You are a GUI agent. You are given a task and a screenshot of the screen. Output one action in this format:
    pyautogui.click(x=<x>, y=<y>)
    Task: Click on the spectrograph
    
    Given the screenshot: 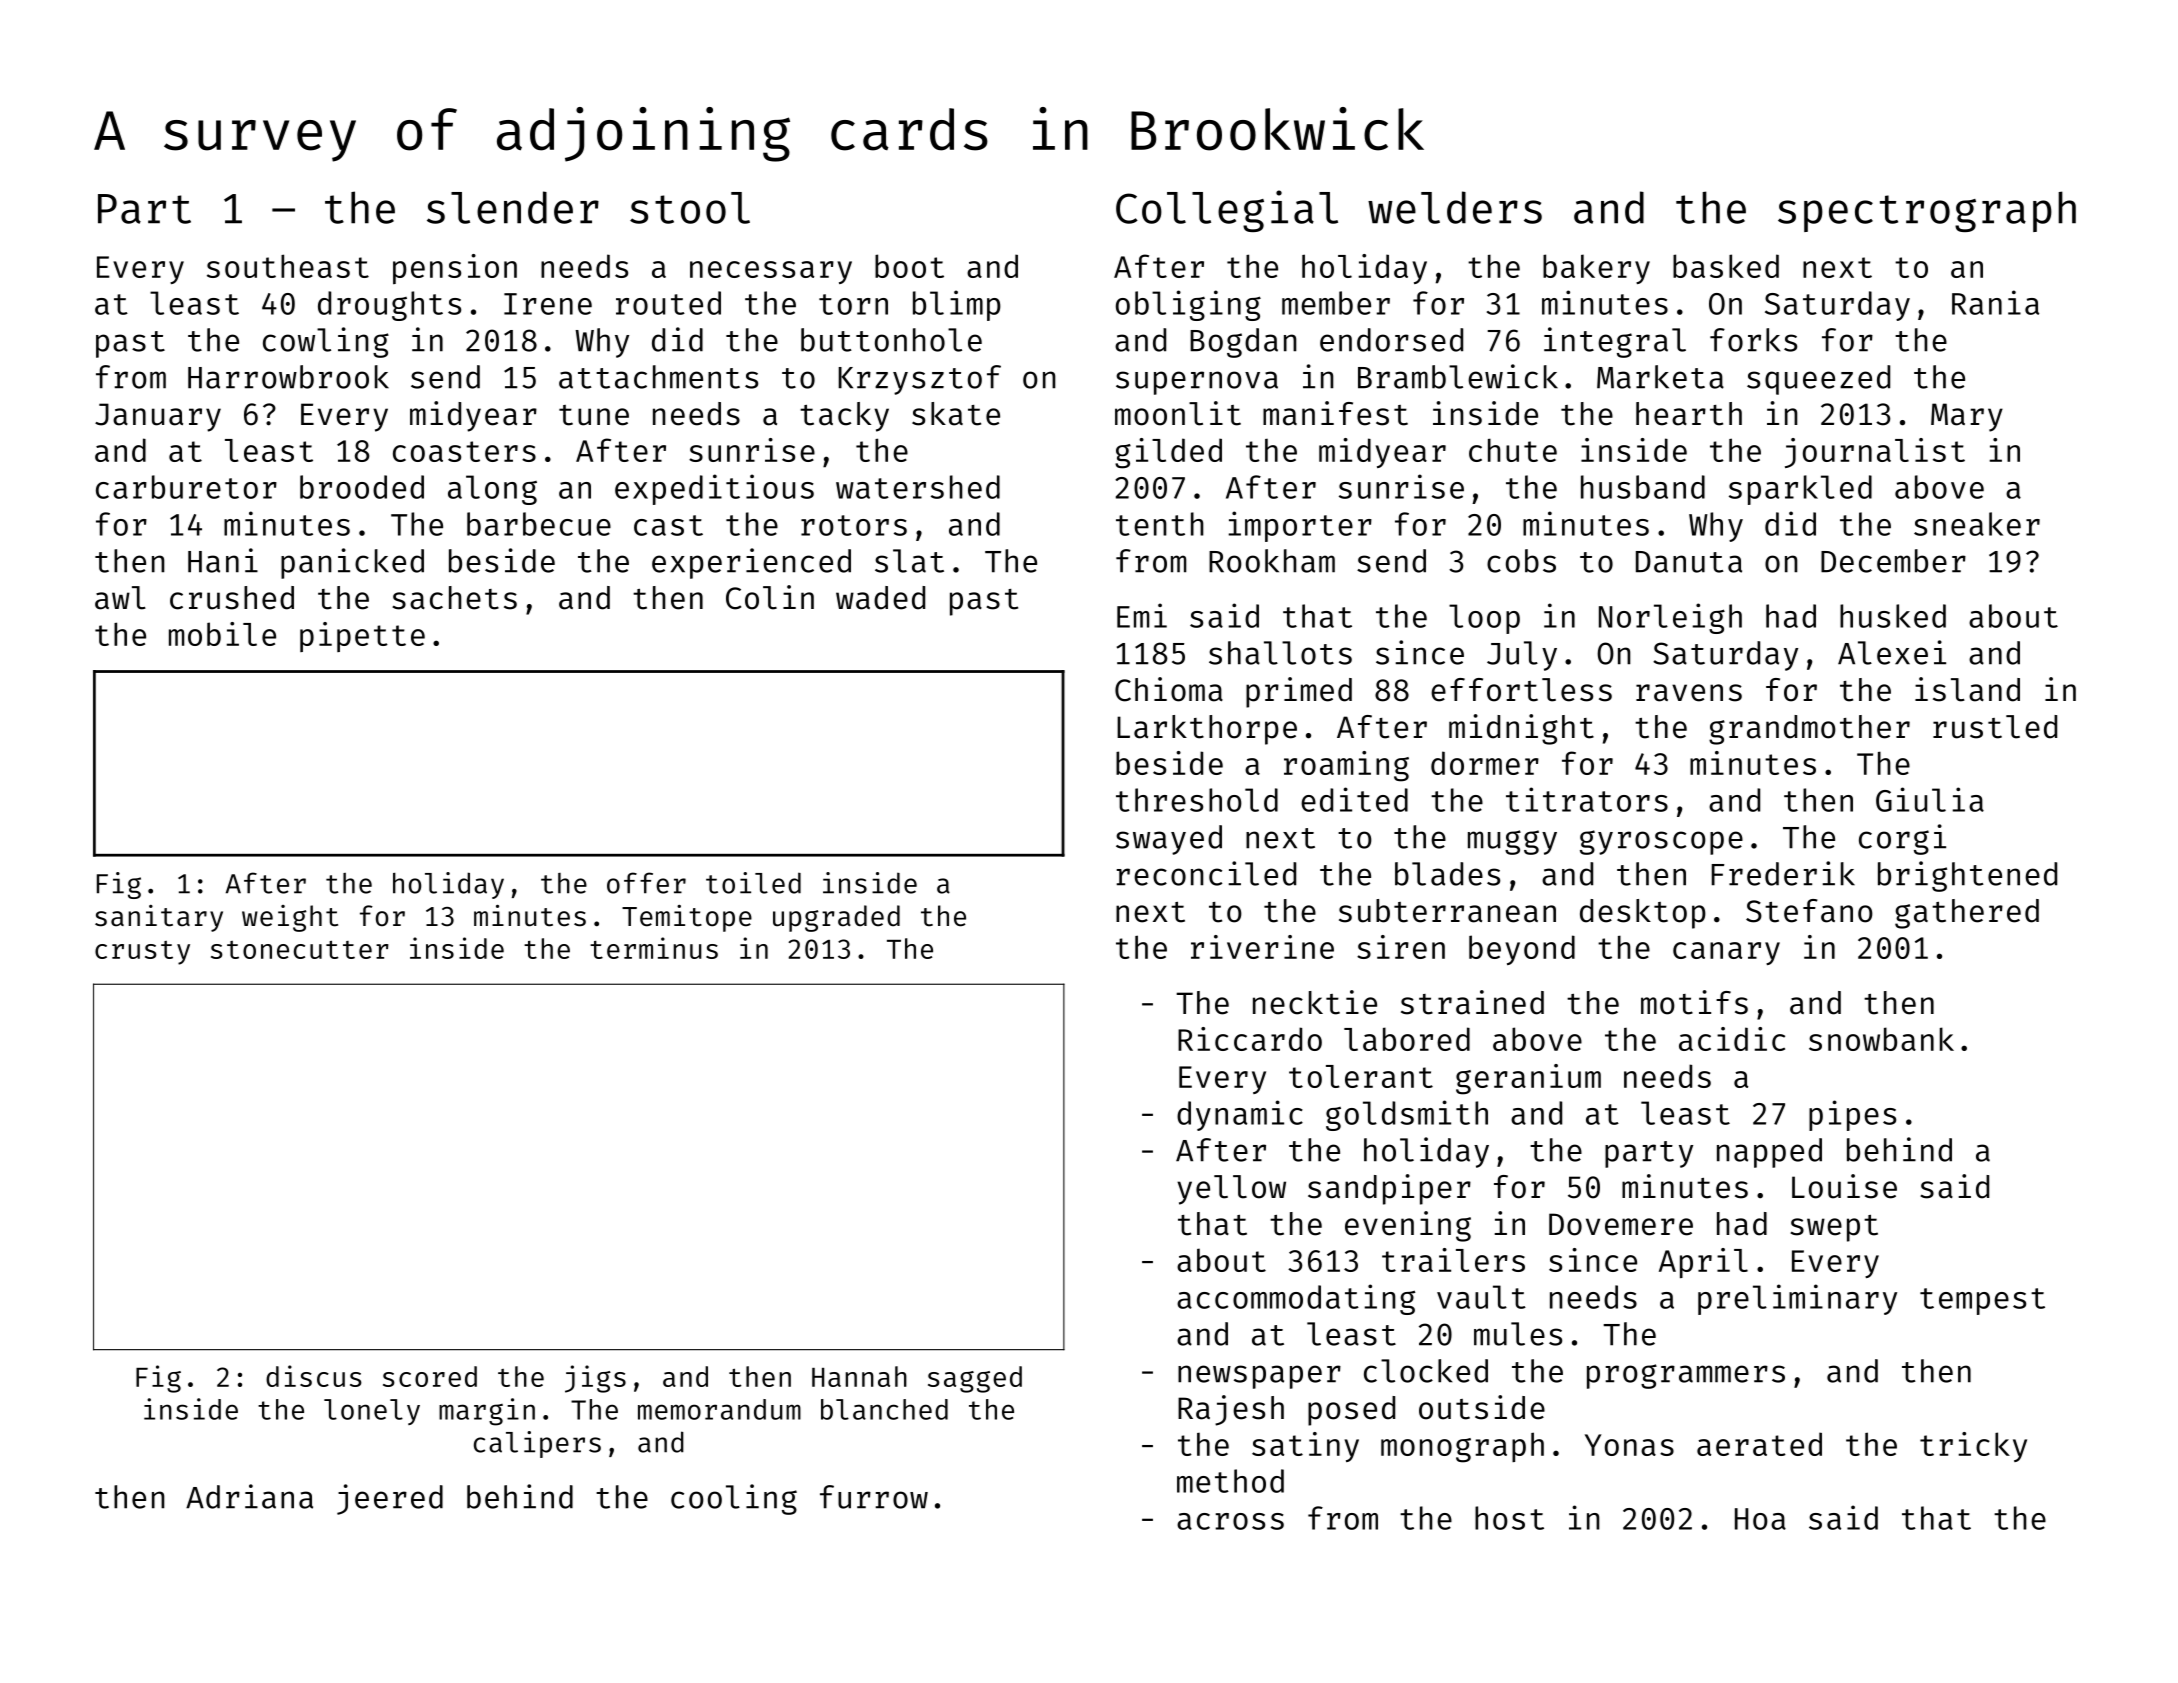 What is the action you would take?
    pyautogui.click(x=1927, y=211)
